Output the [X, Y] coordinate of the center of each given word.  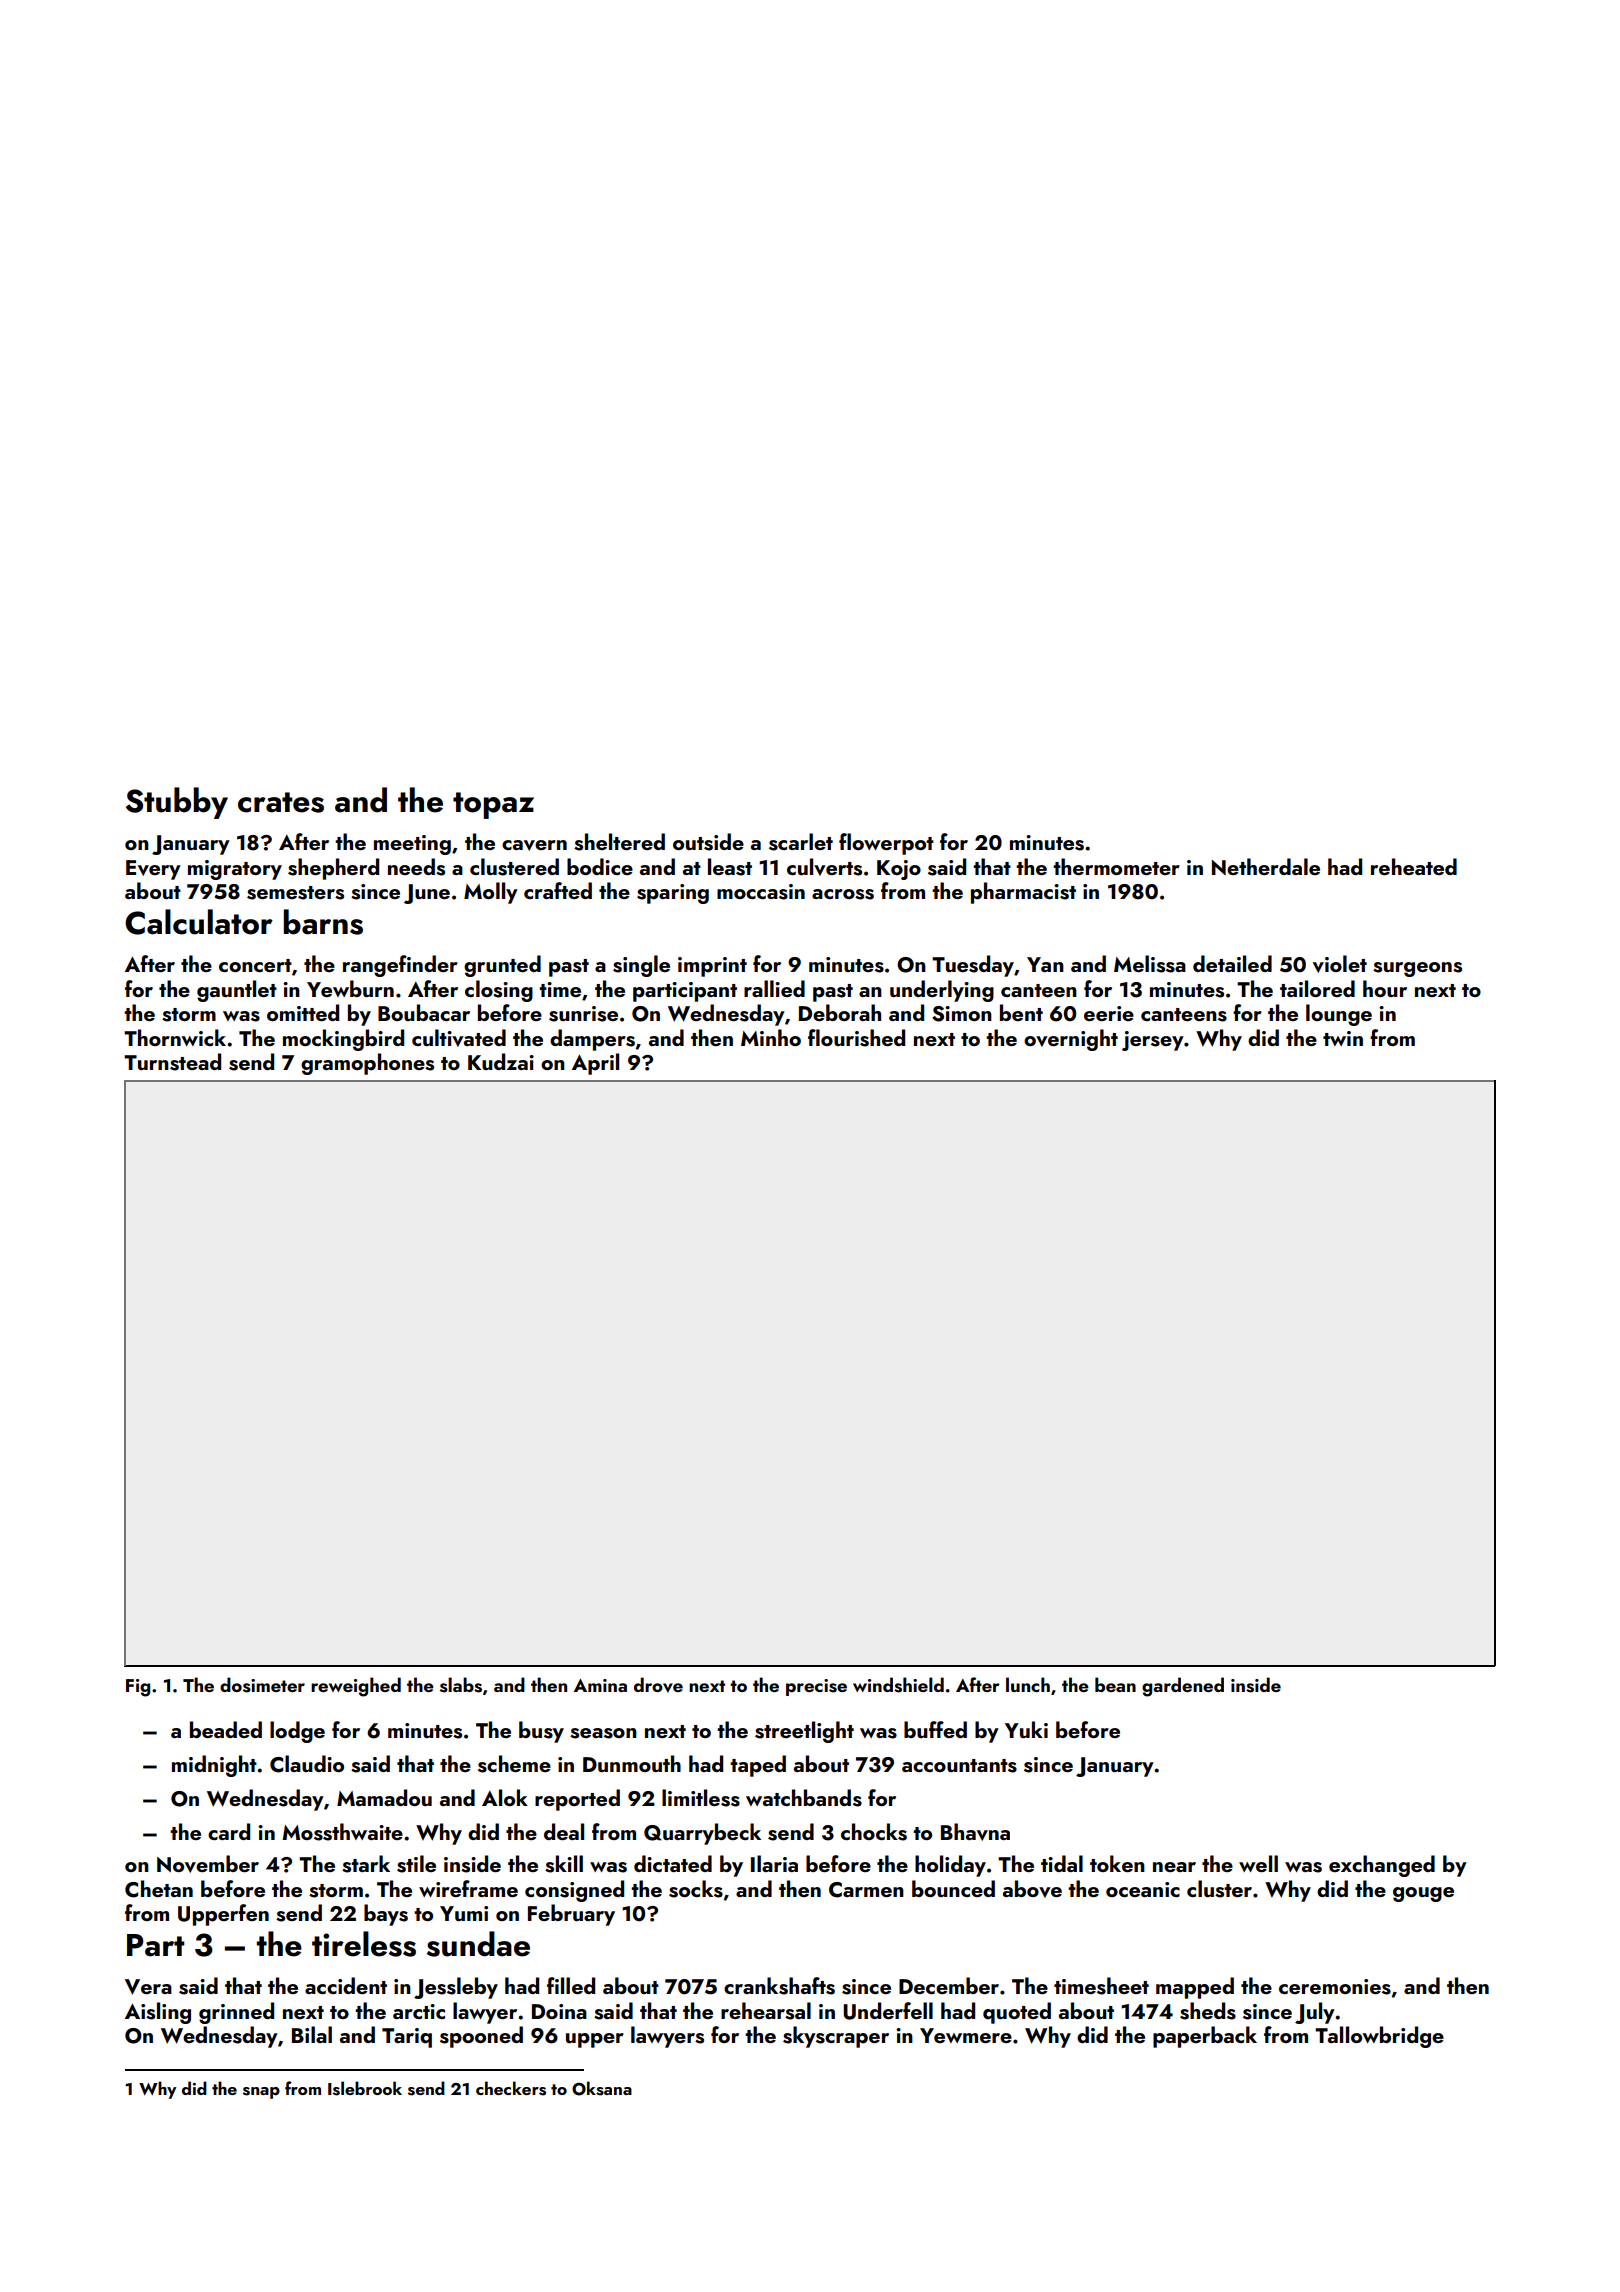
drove [658, 1685]
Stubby [177, 803]
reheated [1414, 866]
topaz [493, 805]
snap [261, 2093]
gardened [1183, 1687]
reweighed [356, 1687]
